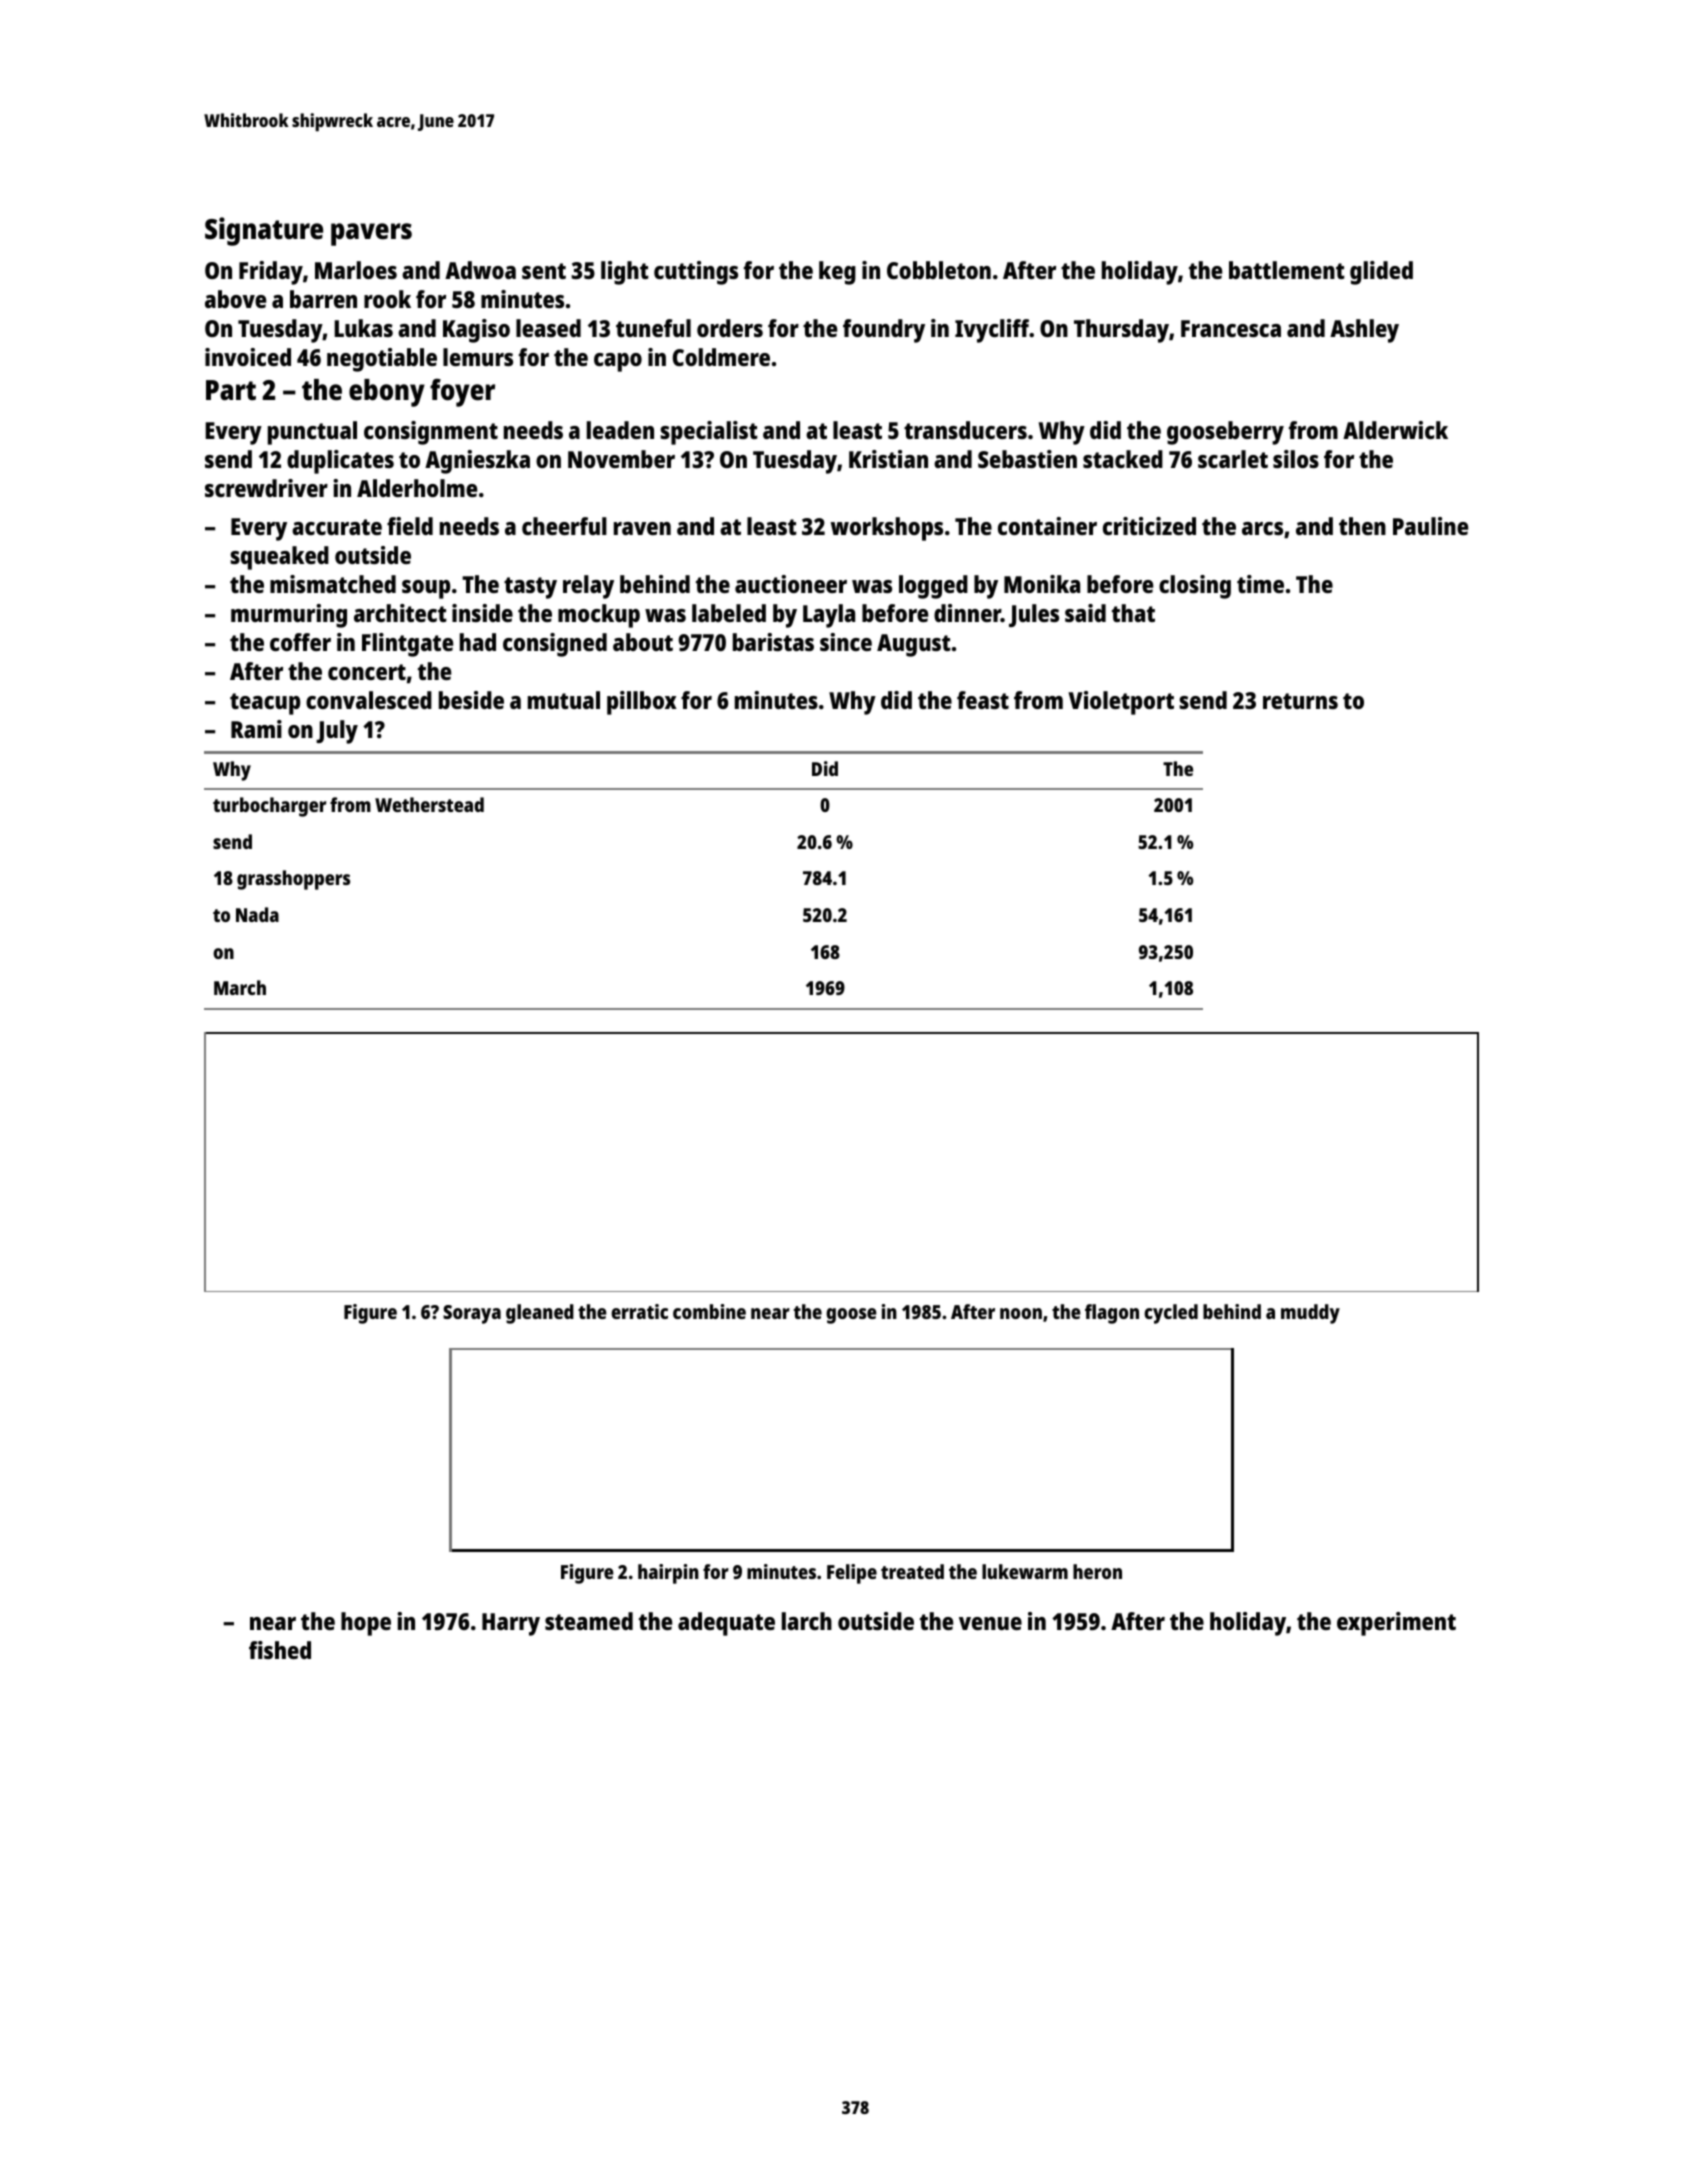 The height and width of the image is (2178, 1683). What do you see at coordinates (356, 270) in the image?
I see `Marloes` at bounding box center [356, 270].
